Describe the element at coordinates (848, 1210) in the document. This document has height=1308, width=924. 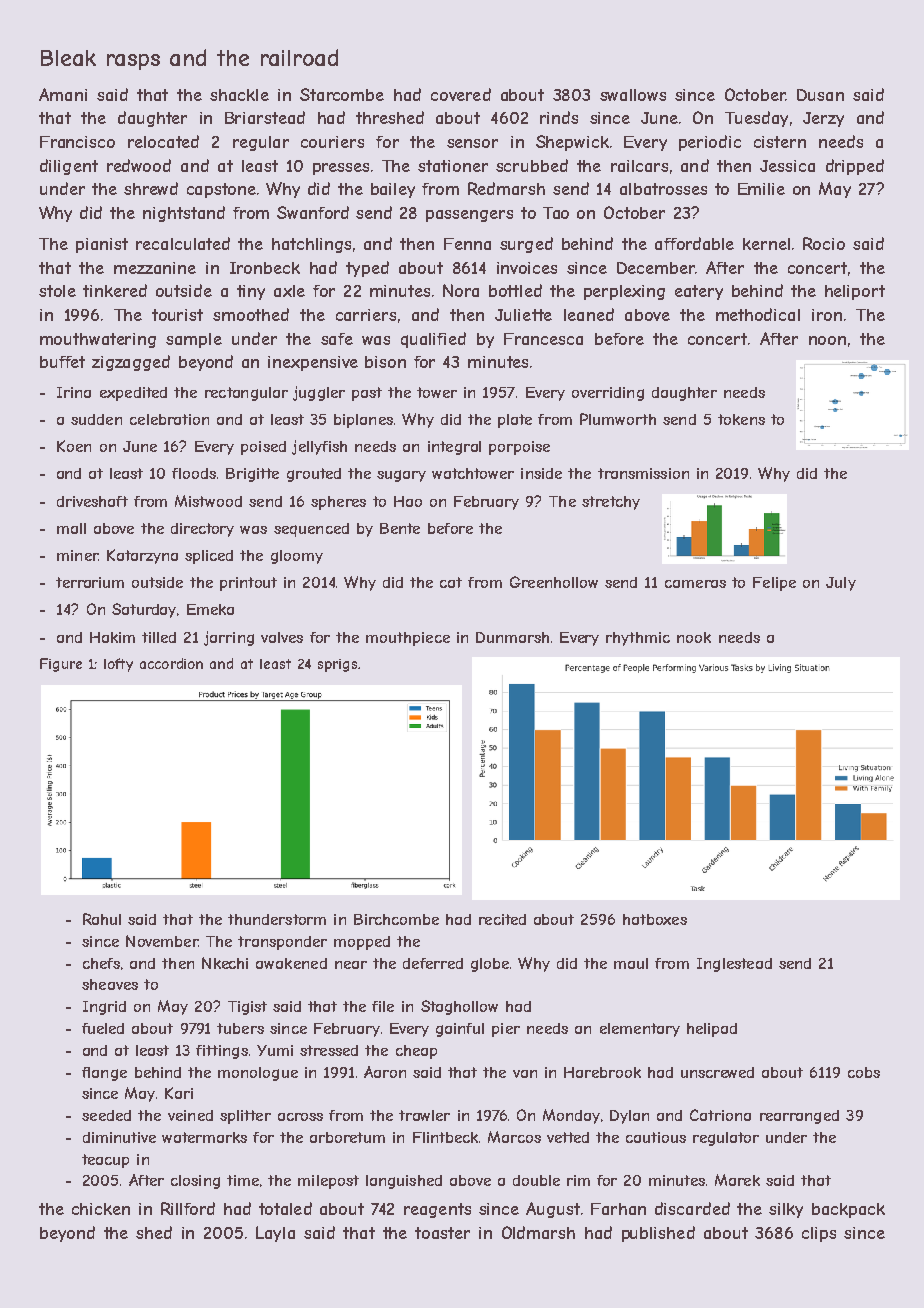
I see `backpack` at that location.
